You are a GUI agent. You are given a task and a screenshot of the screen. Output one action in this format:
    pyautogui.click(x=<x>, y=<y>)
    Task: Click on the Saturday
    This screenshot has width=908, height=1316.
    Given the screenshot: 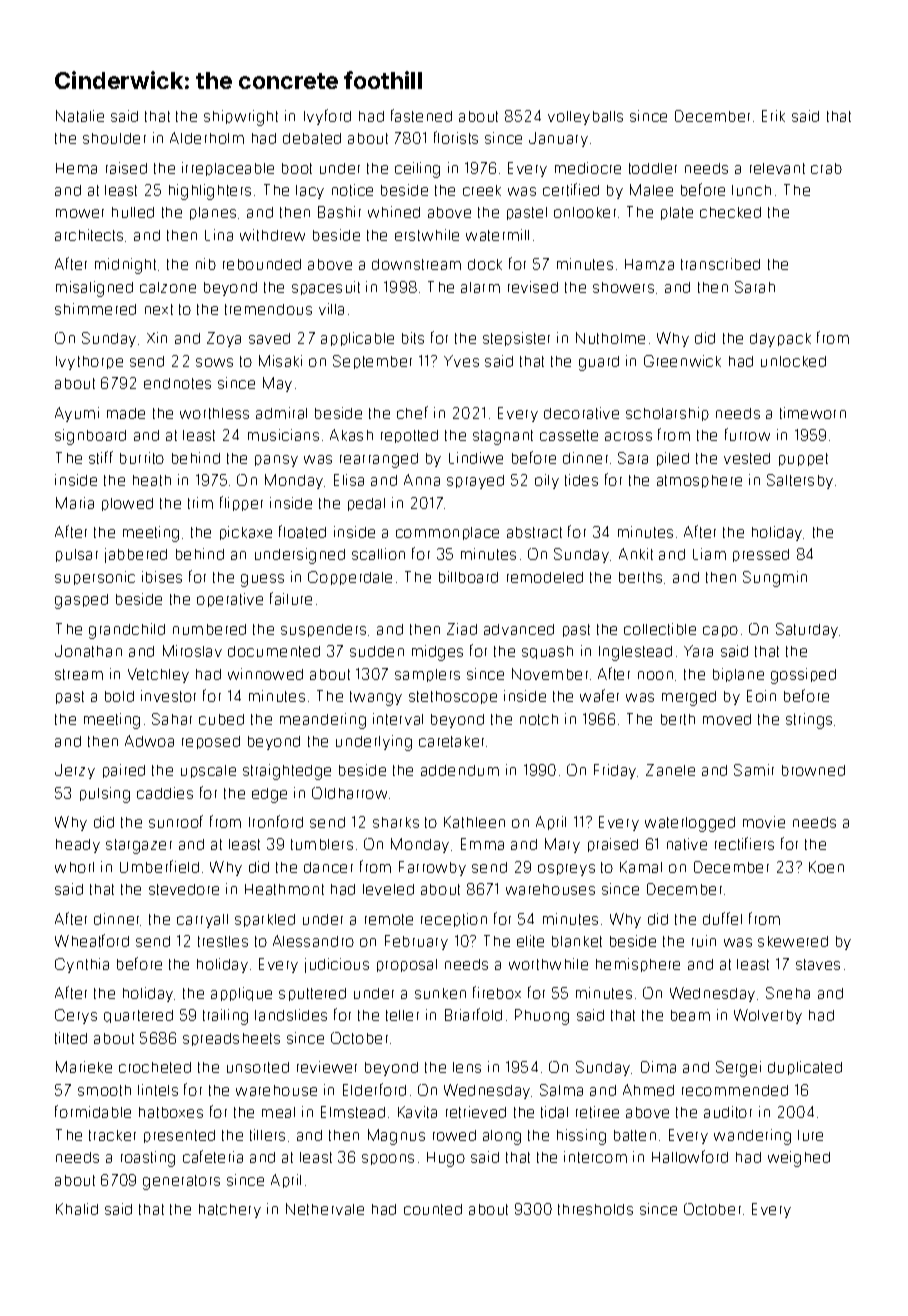 What is the action you would take?
    pyautogui.click(x=807, y=630)
